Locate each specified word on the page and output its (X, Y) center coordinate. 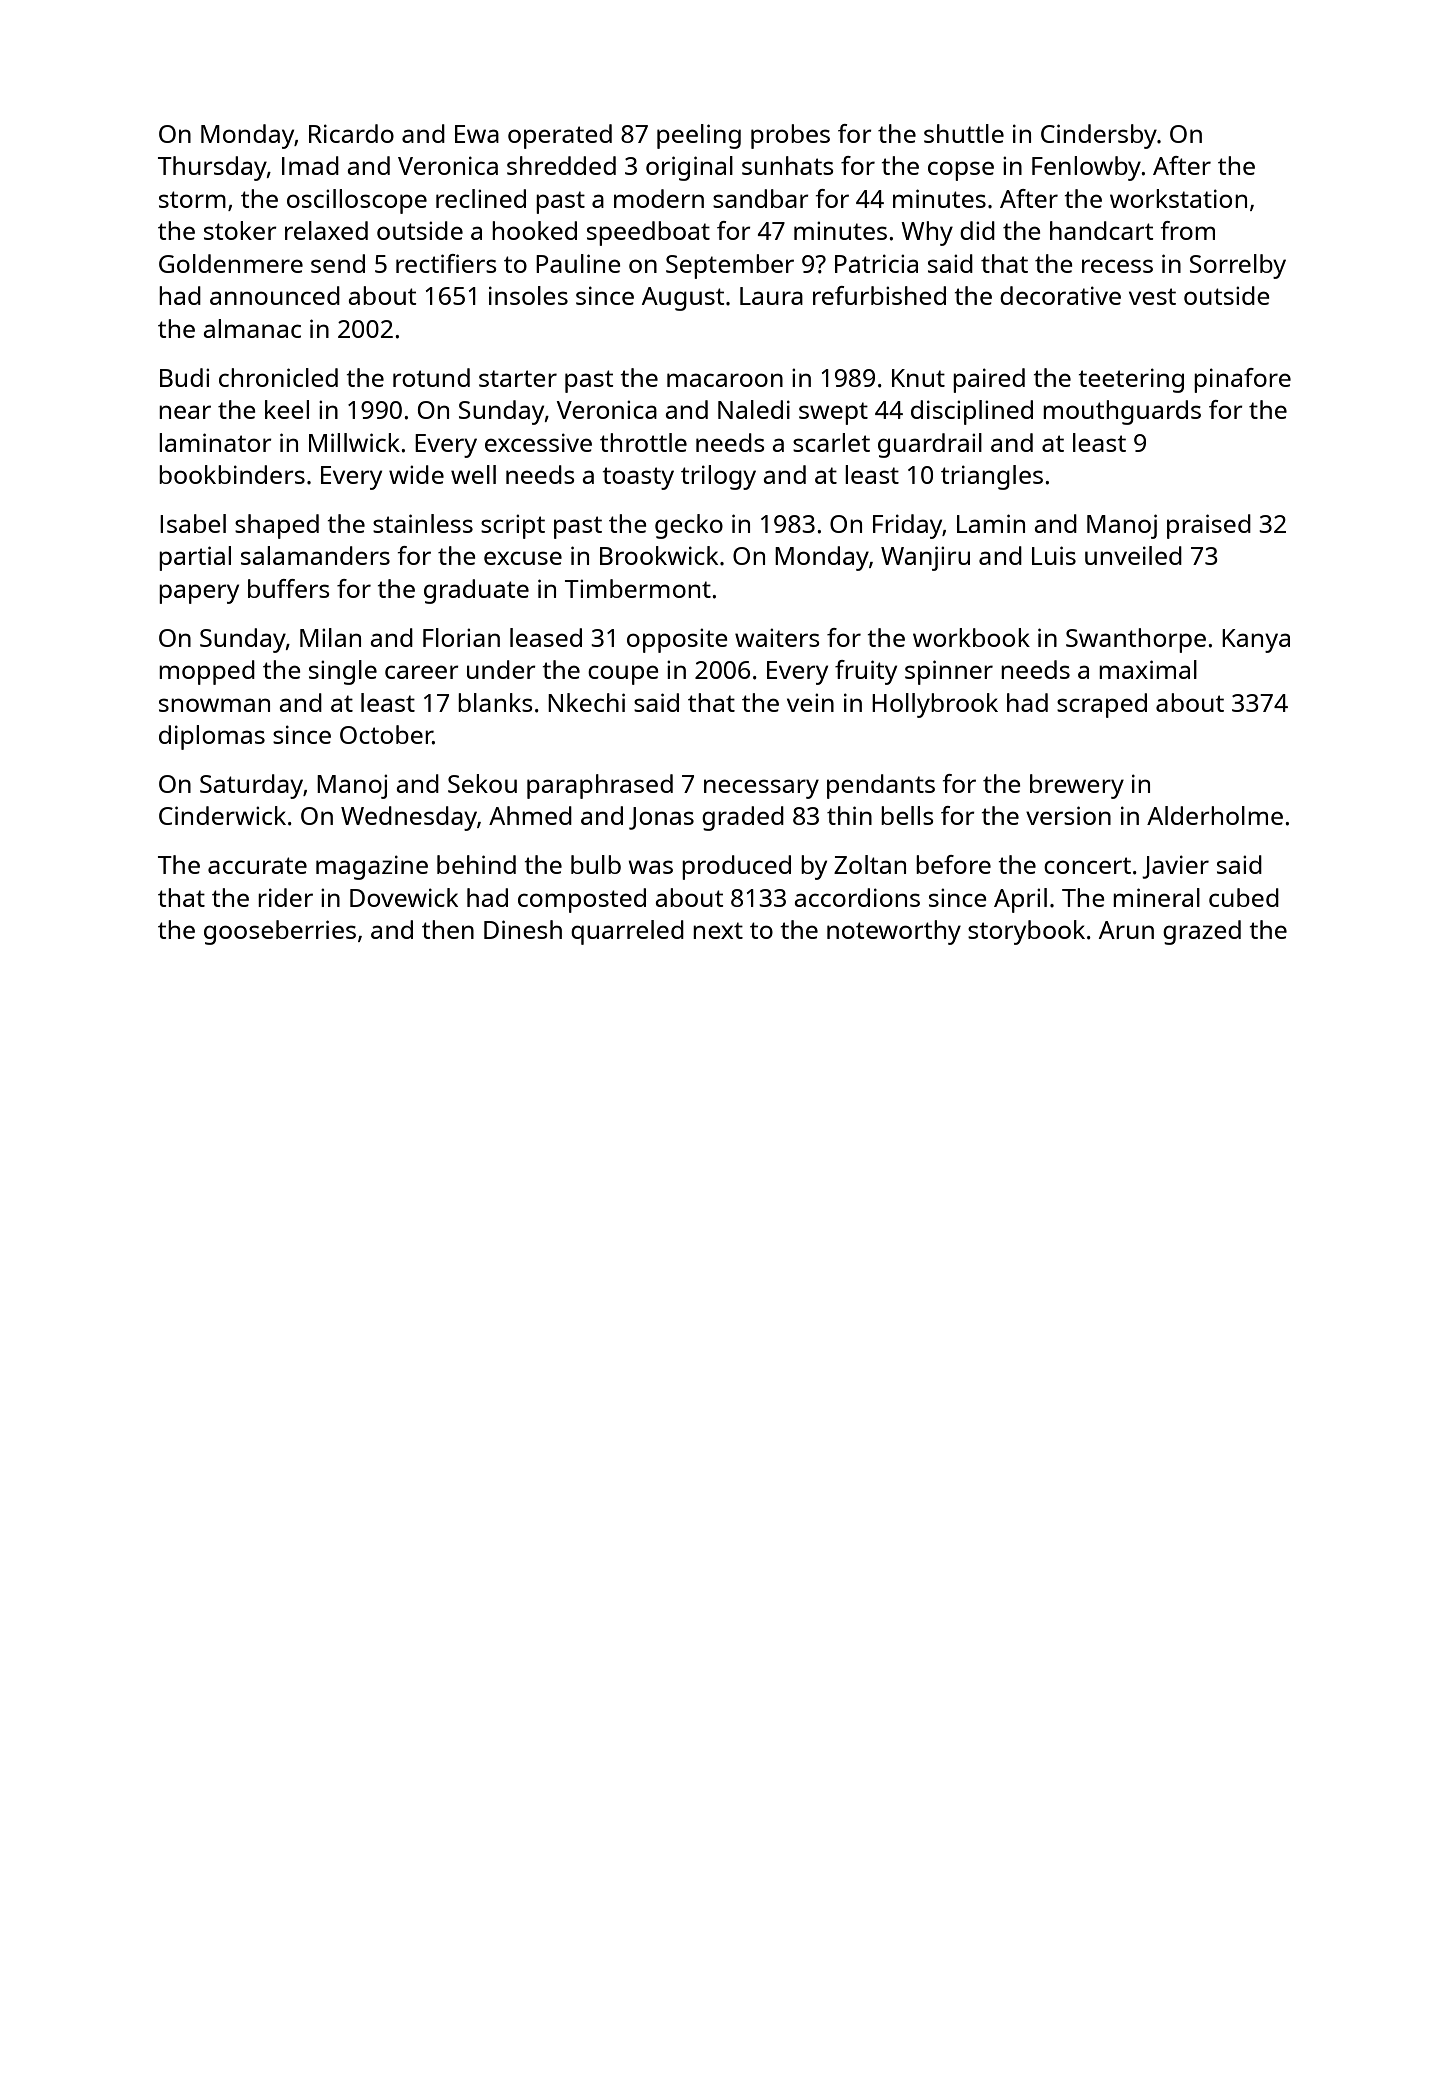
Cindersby (1099, 136)
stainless (423, 523)
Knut (918, 378)
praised (1209, 526)
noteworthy (894, 932)
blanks (495, 702)
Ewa (477, 134)
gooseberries (280, 932)
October (386, 734)
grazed (1202, 932)
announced (275, 295)
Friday (908, 526)
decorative (1060, 295)
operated (560, 136)
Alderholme (1215, 815)
